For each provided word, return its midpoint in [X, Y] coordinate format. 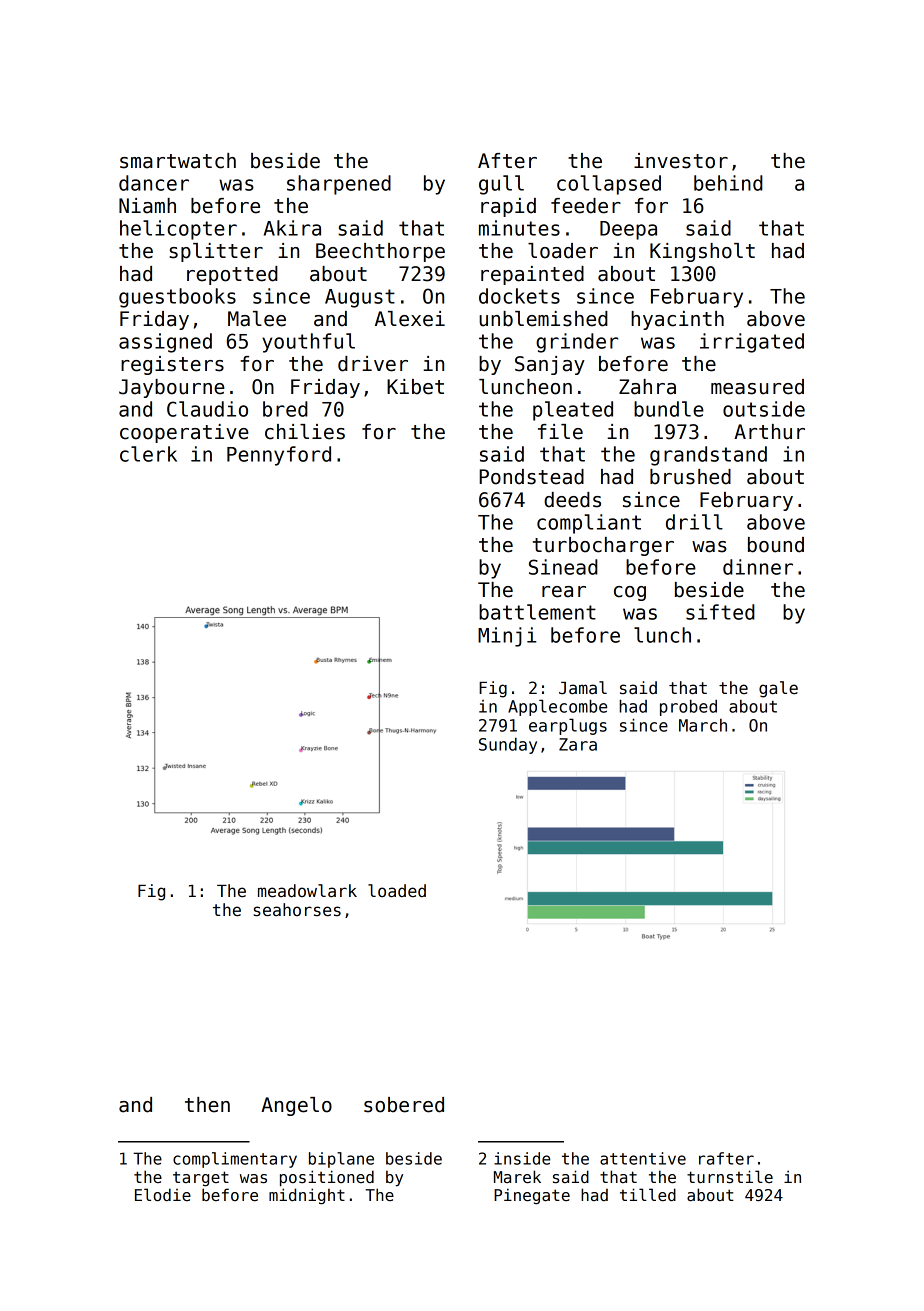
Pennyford [279, 456]
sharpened [339, 185]
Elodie [163, 1195]
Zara [578, 744]
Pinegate [532, 1196]
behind [728, 183]
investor [681, 161]
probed [688, 707]
